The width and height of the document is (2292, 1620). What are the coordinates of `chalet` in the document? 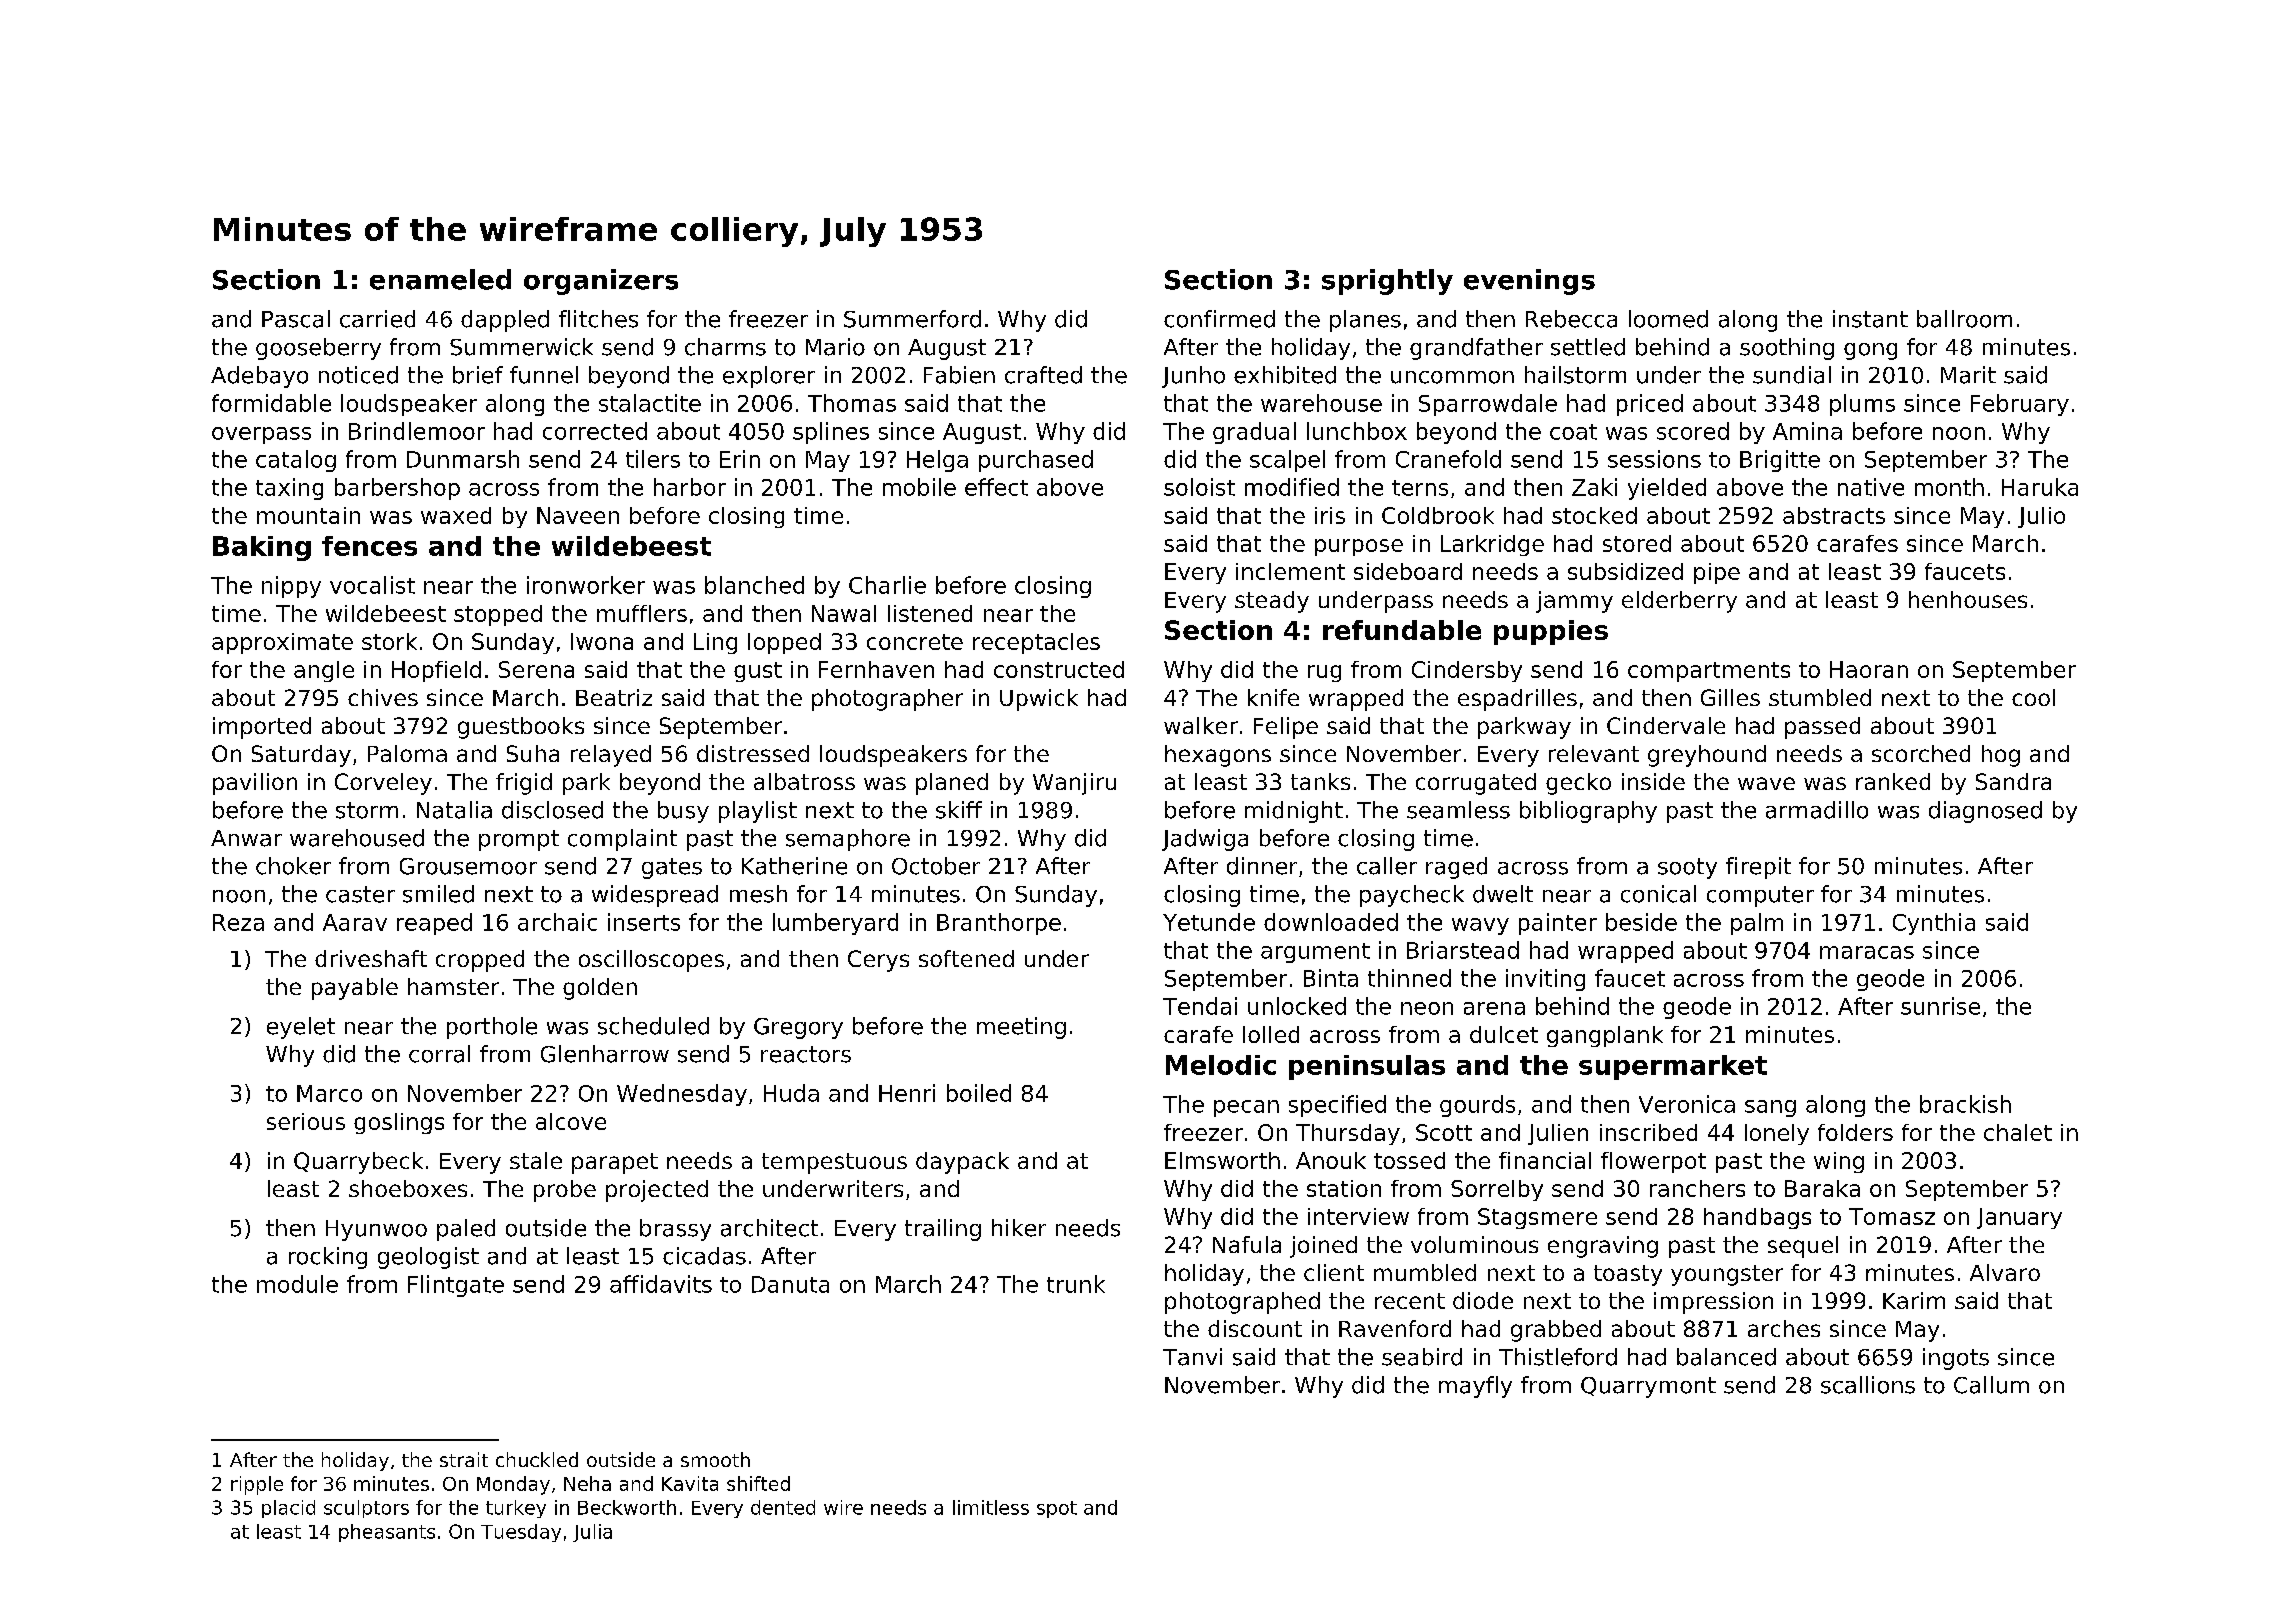 It's located at (2018, 1132).
